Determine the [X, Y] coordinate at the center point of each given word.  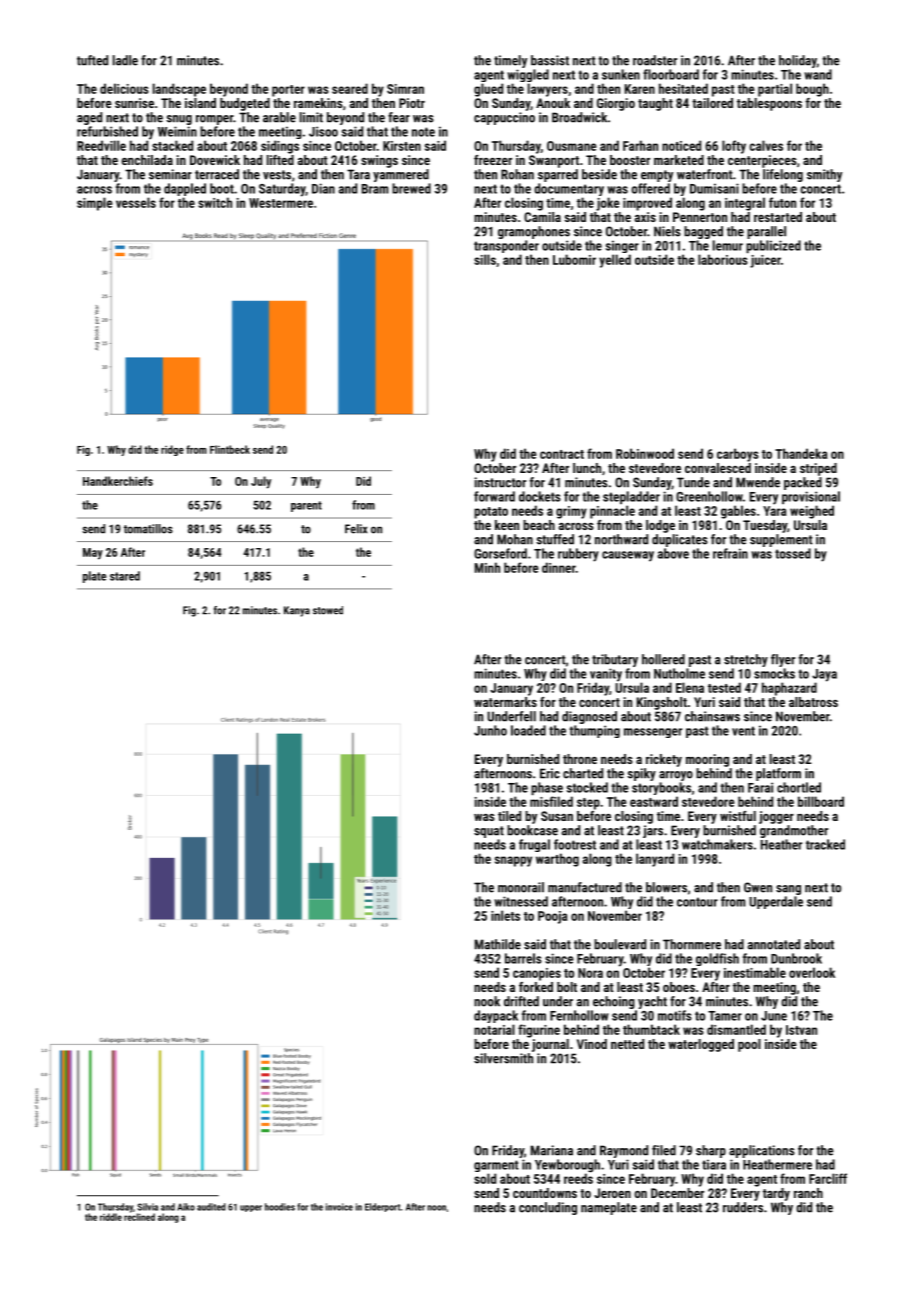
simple [95, 204]
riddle [111, 1217]
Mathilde [498, 944]
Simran [405, 89]
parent [306, 506]
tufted [92, 60]
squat [489, 832]
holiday [798, 61]
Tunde [693, 482]
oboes [679, 987]
